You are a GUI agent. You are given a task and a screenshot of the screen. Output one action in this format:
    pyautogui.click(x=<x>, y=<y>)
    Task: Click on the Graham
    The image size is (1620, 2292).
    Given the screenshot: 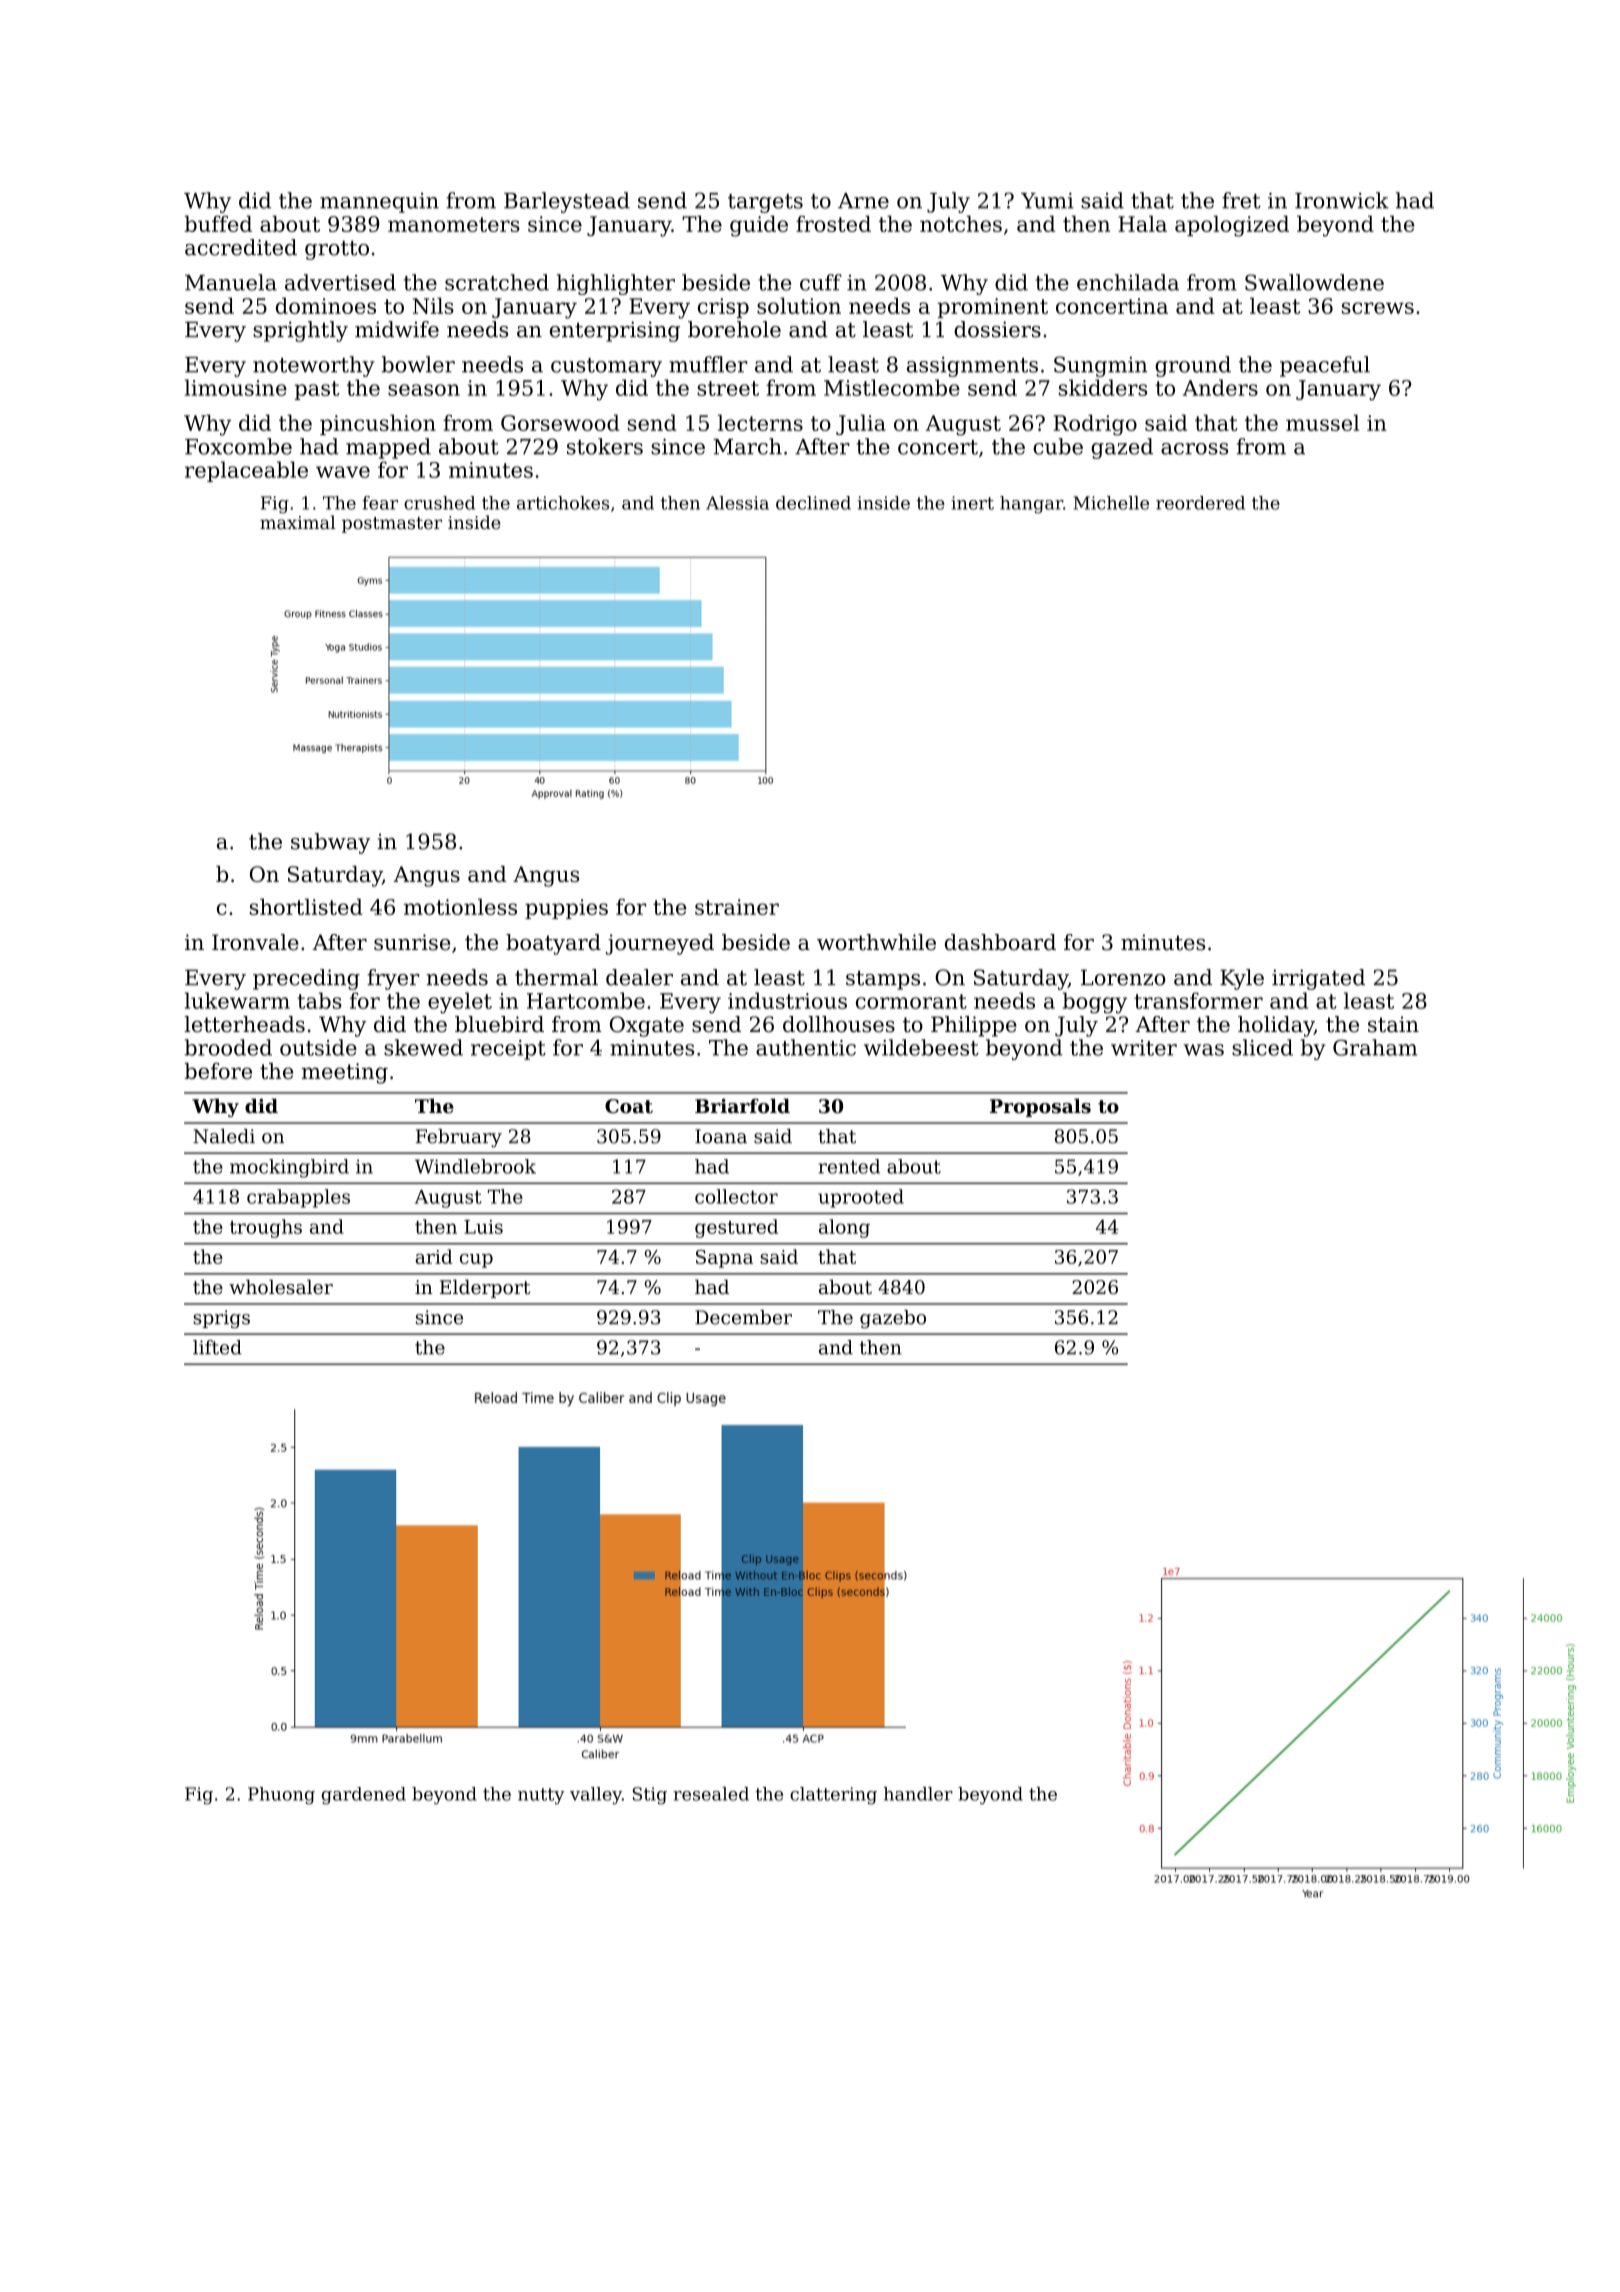 What is the action you would take?
    pyautogui.click(x=1375, y=1047)
